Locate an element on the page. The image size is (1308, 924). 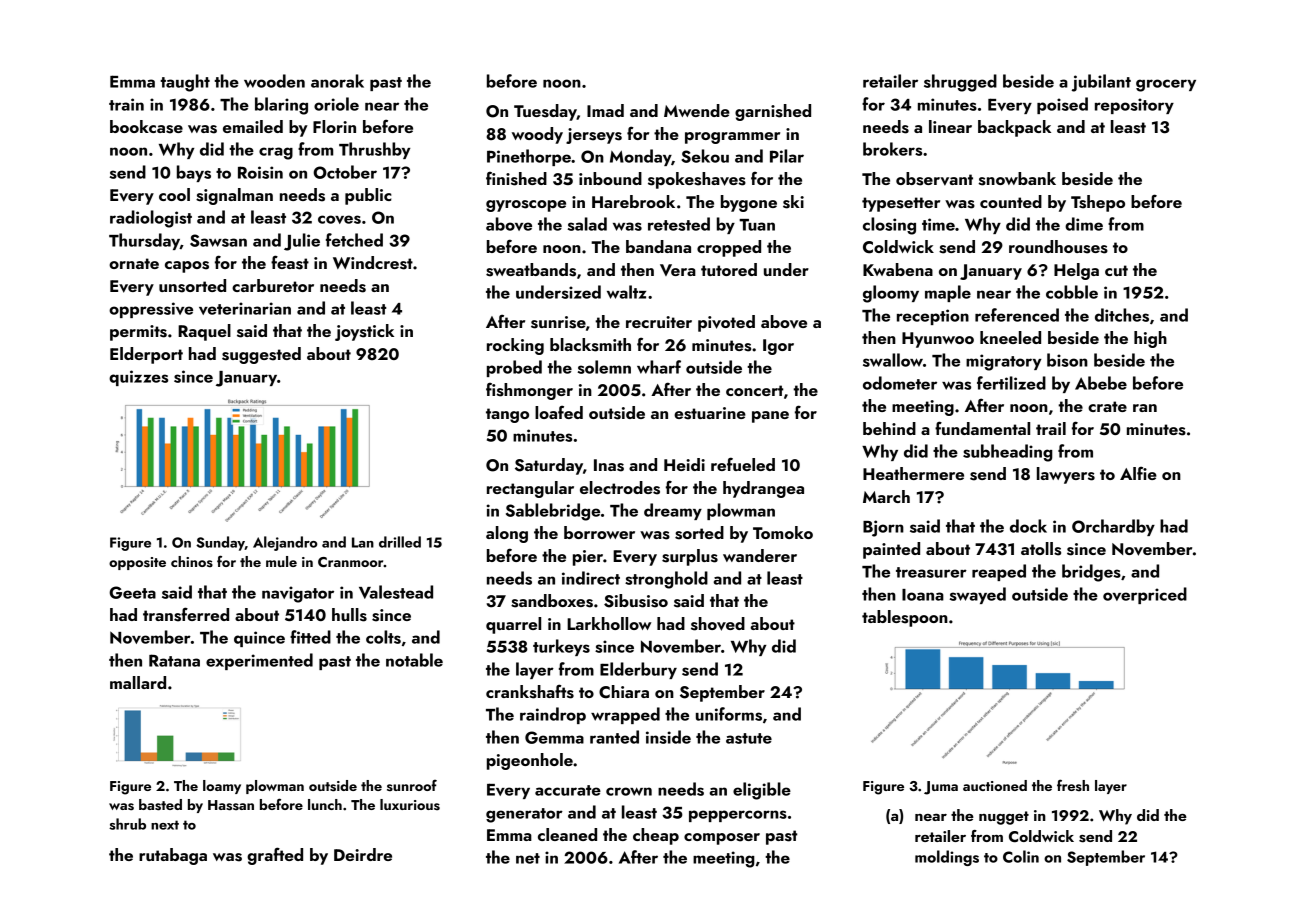
jubilant is located at coordinates (1101, 83).
